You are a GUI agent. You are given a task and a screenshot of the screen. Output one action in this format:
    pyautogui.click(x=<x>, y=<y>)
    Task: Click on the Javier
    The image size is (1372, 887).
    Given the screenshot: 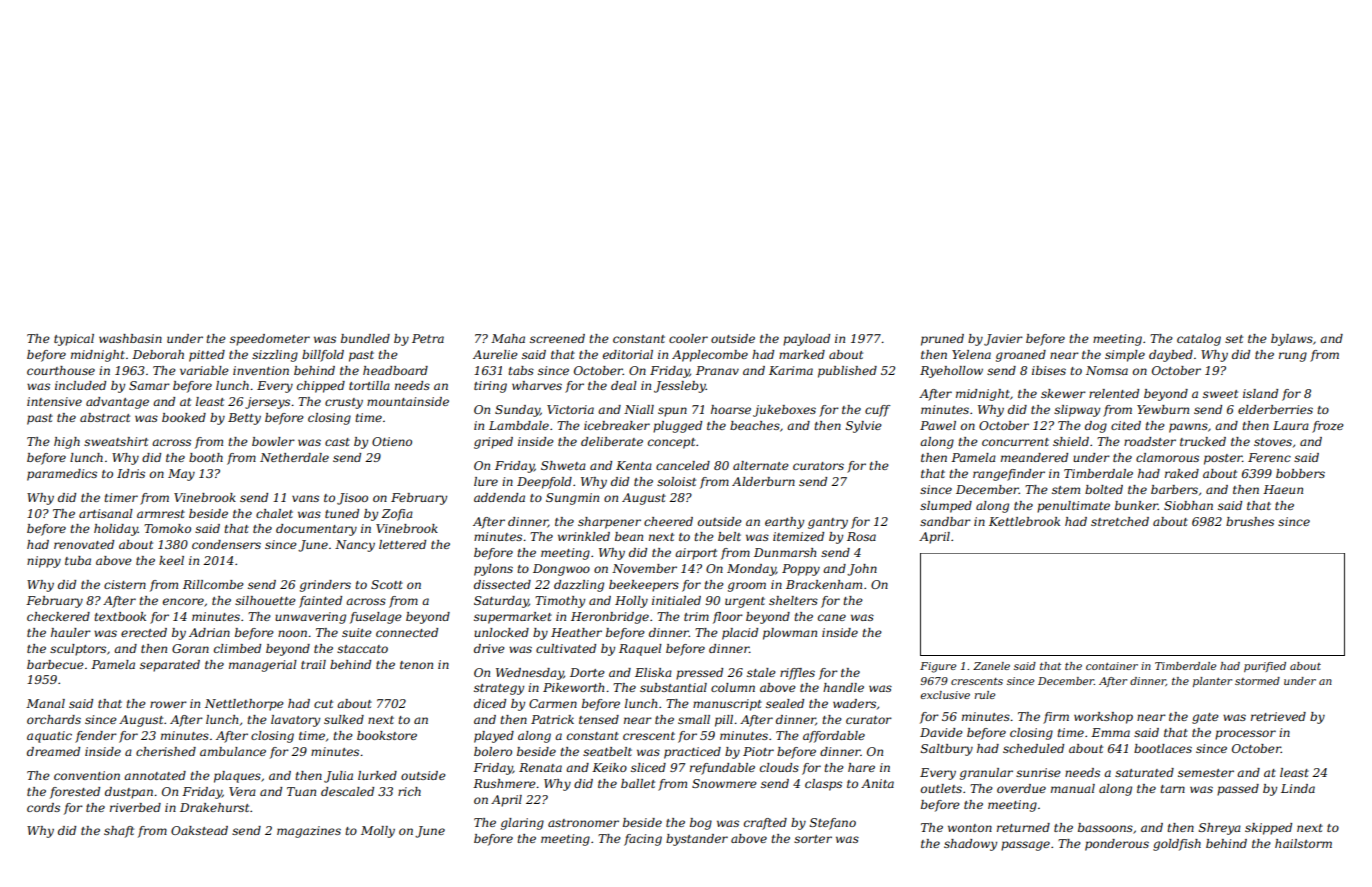 What is the action you would take?
    pyautogui.click(x=1003, y=340)
